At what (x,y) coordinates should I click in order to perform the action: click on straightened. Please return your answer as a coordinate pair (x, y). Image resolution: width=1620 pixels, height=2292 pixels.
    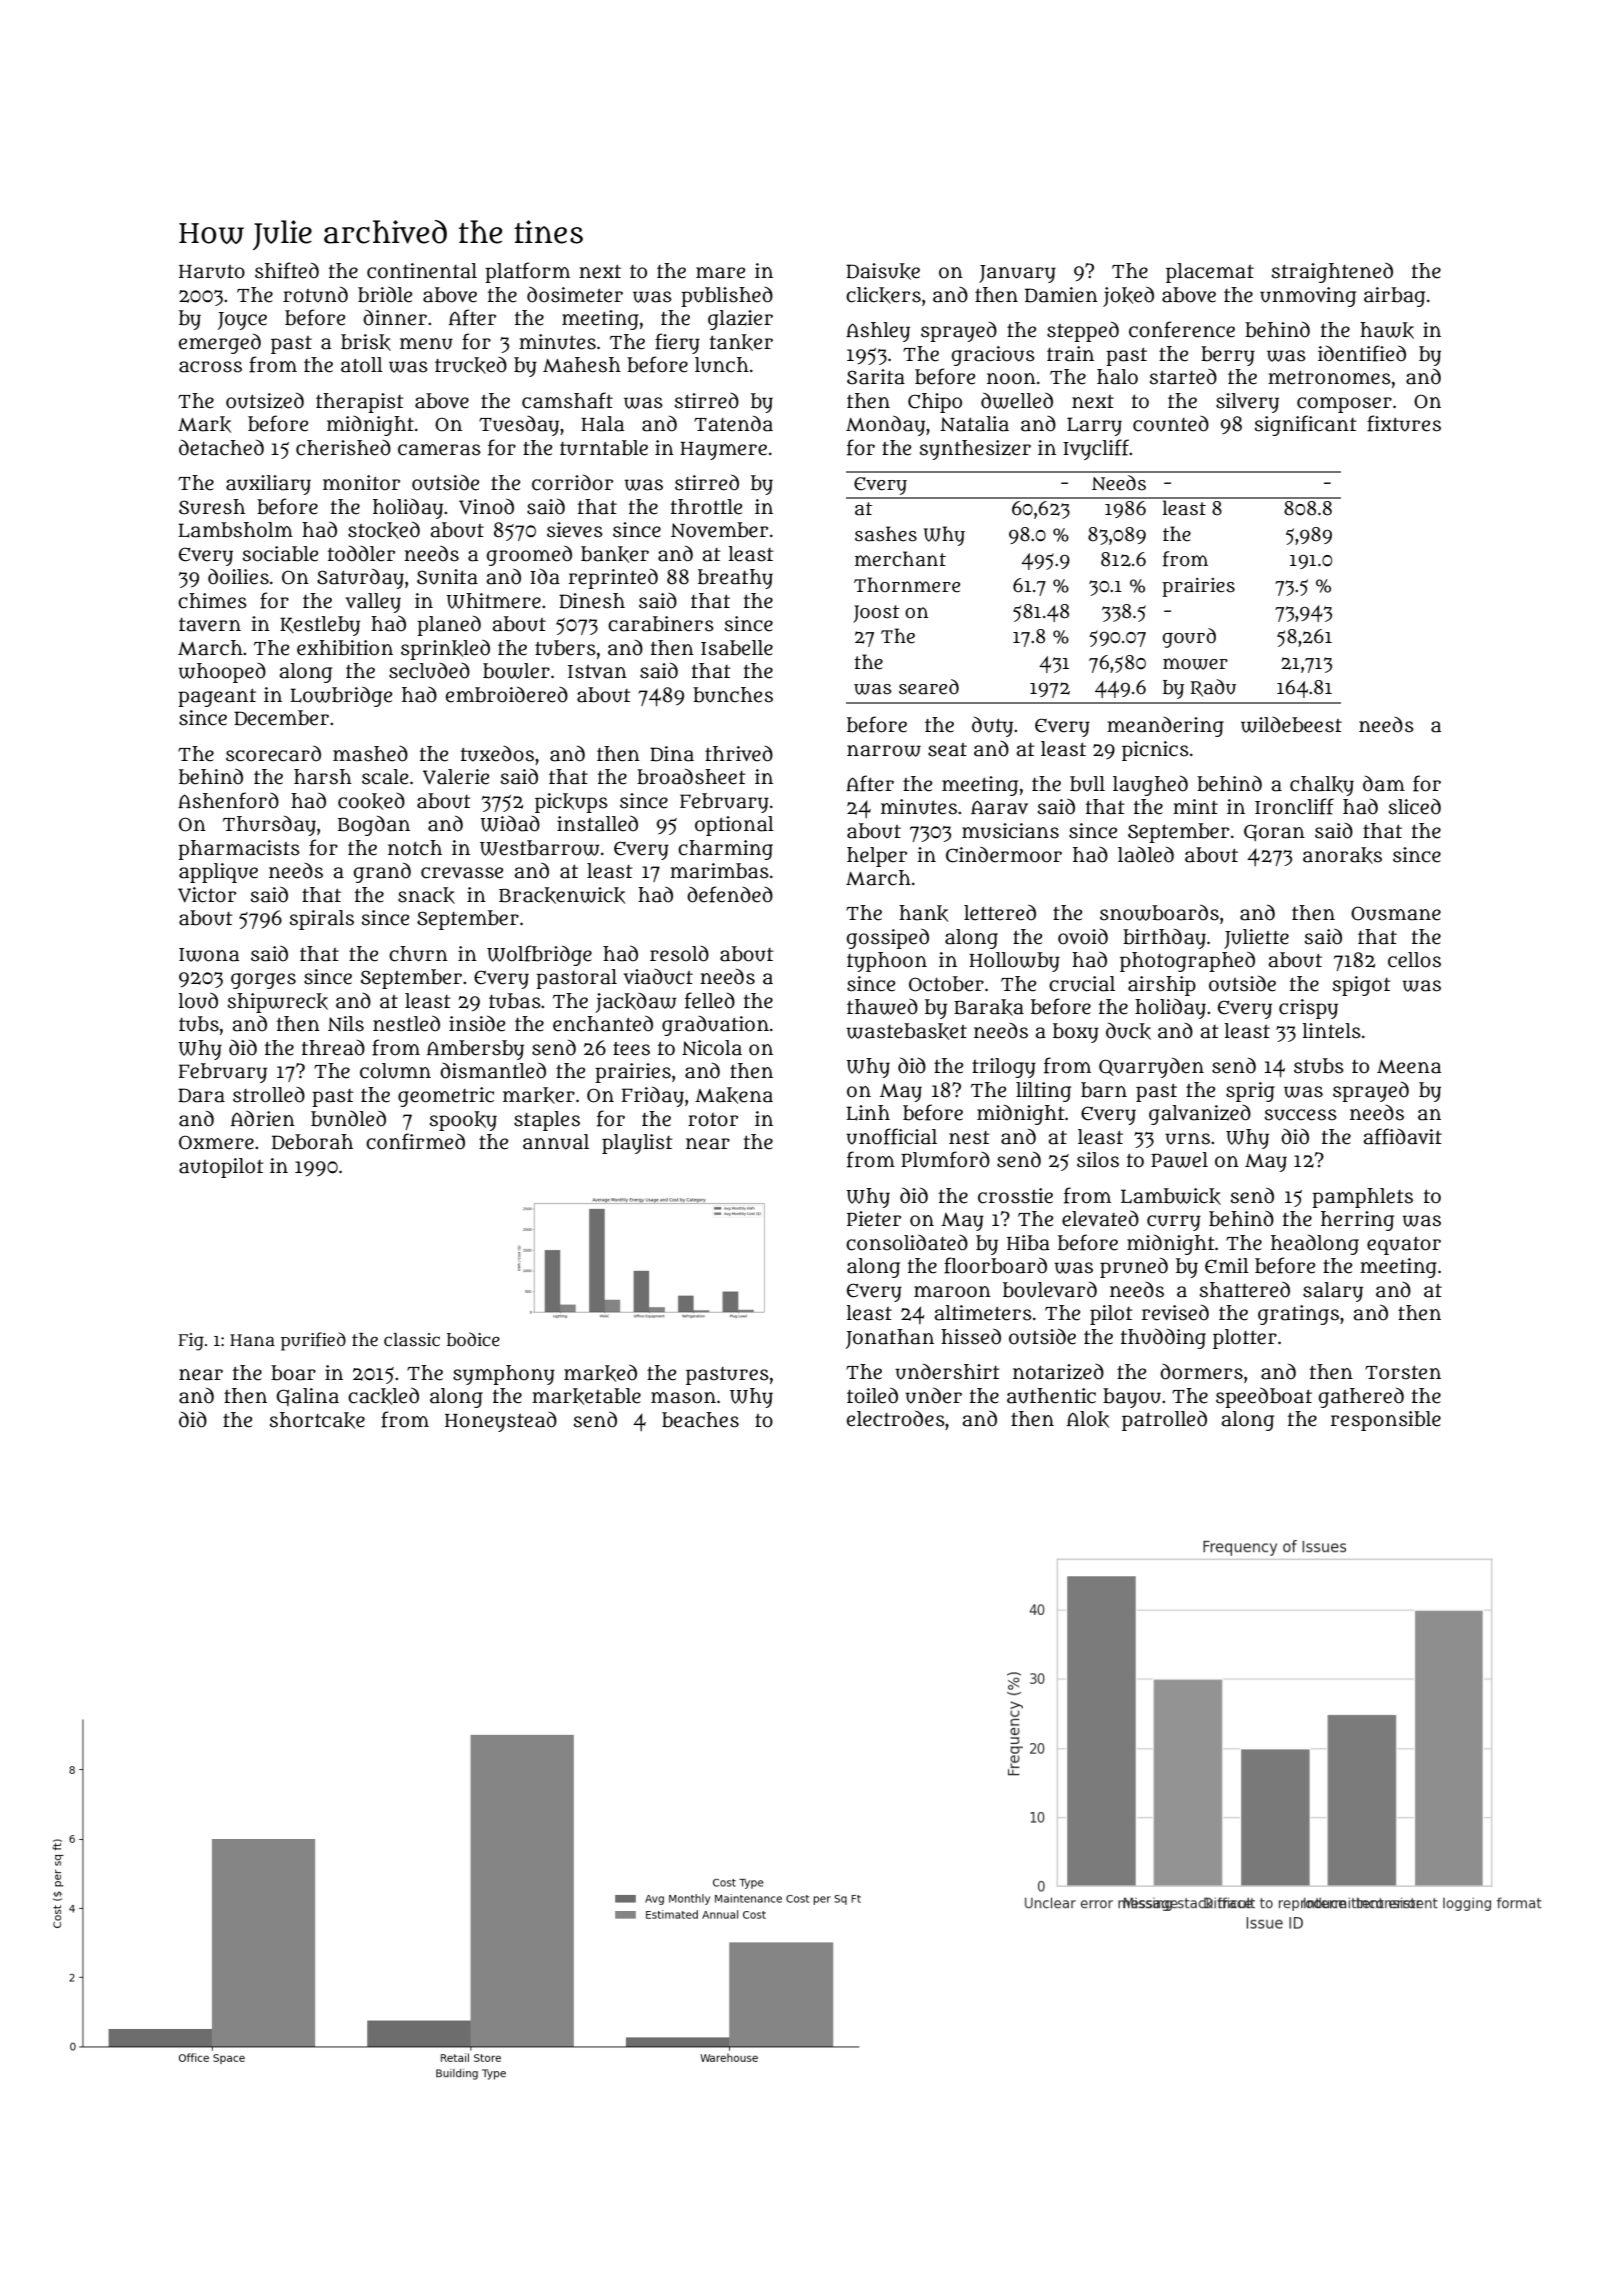
    Looking at the image, I should click on (1332, 272).
